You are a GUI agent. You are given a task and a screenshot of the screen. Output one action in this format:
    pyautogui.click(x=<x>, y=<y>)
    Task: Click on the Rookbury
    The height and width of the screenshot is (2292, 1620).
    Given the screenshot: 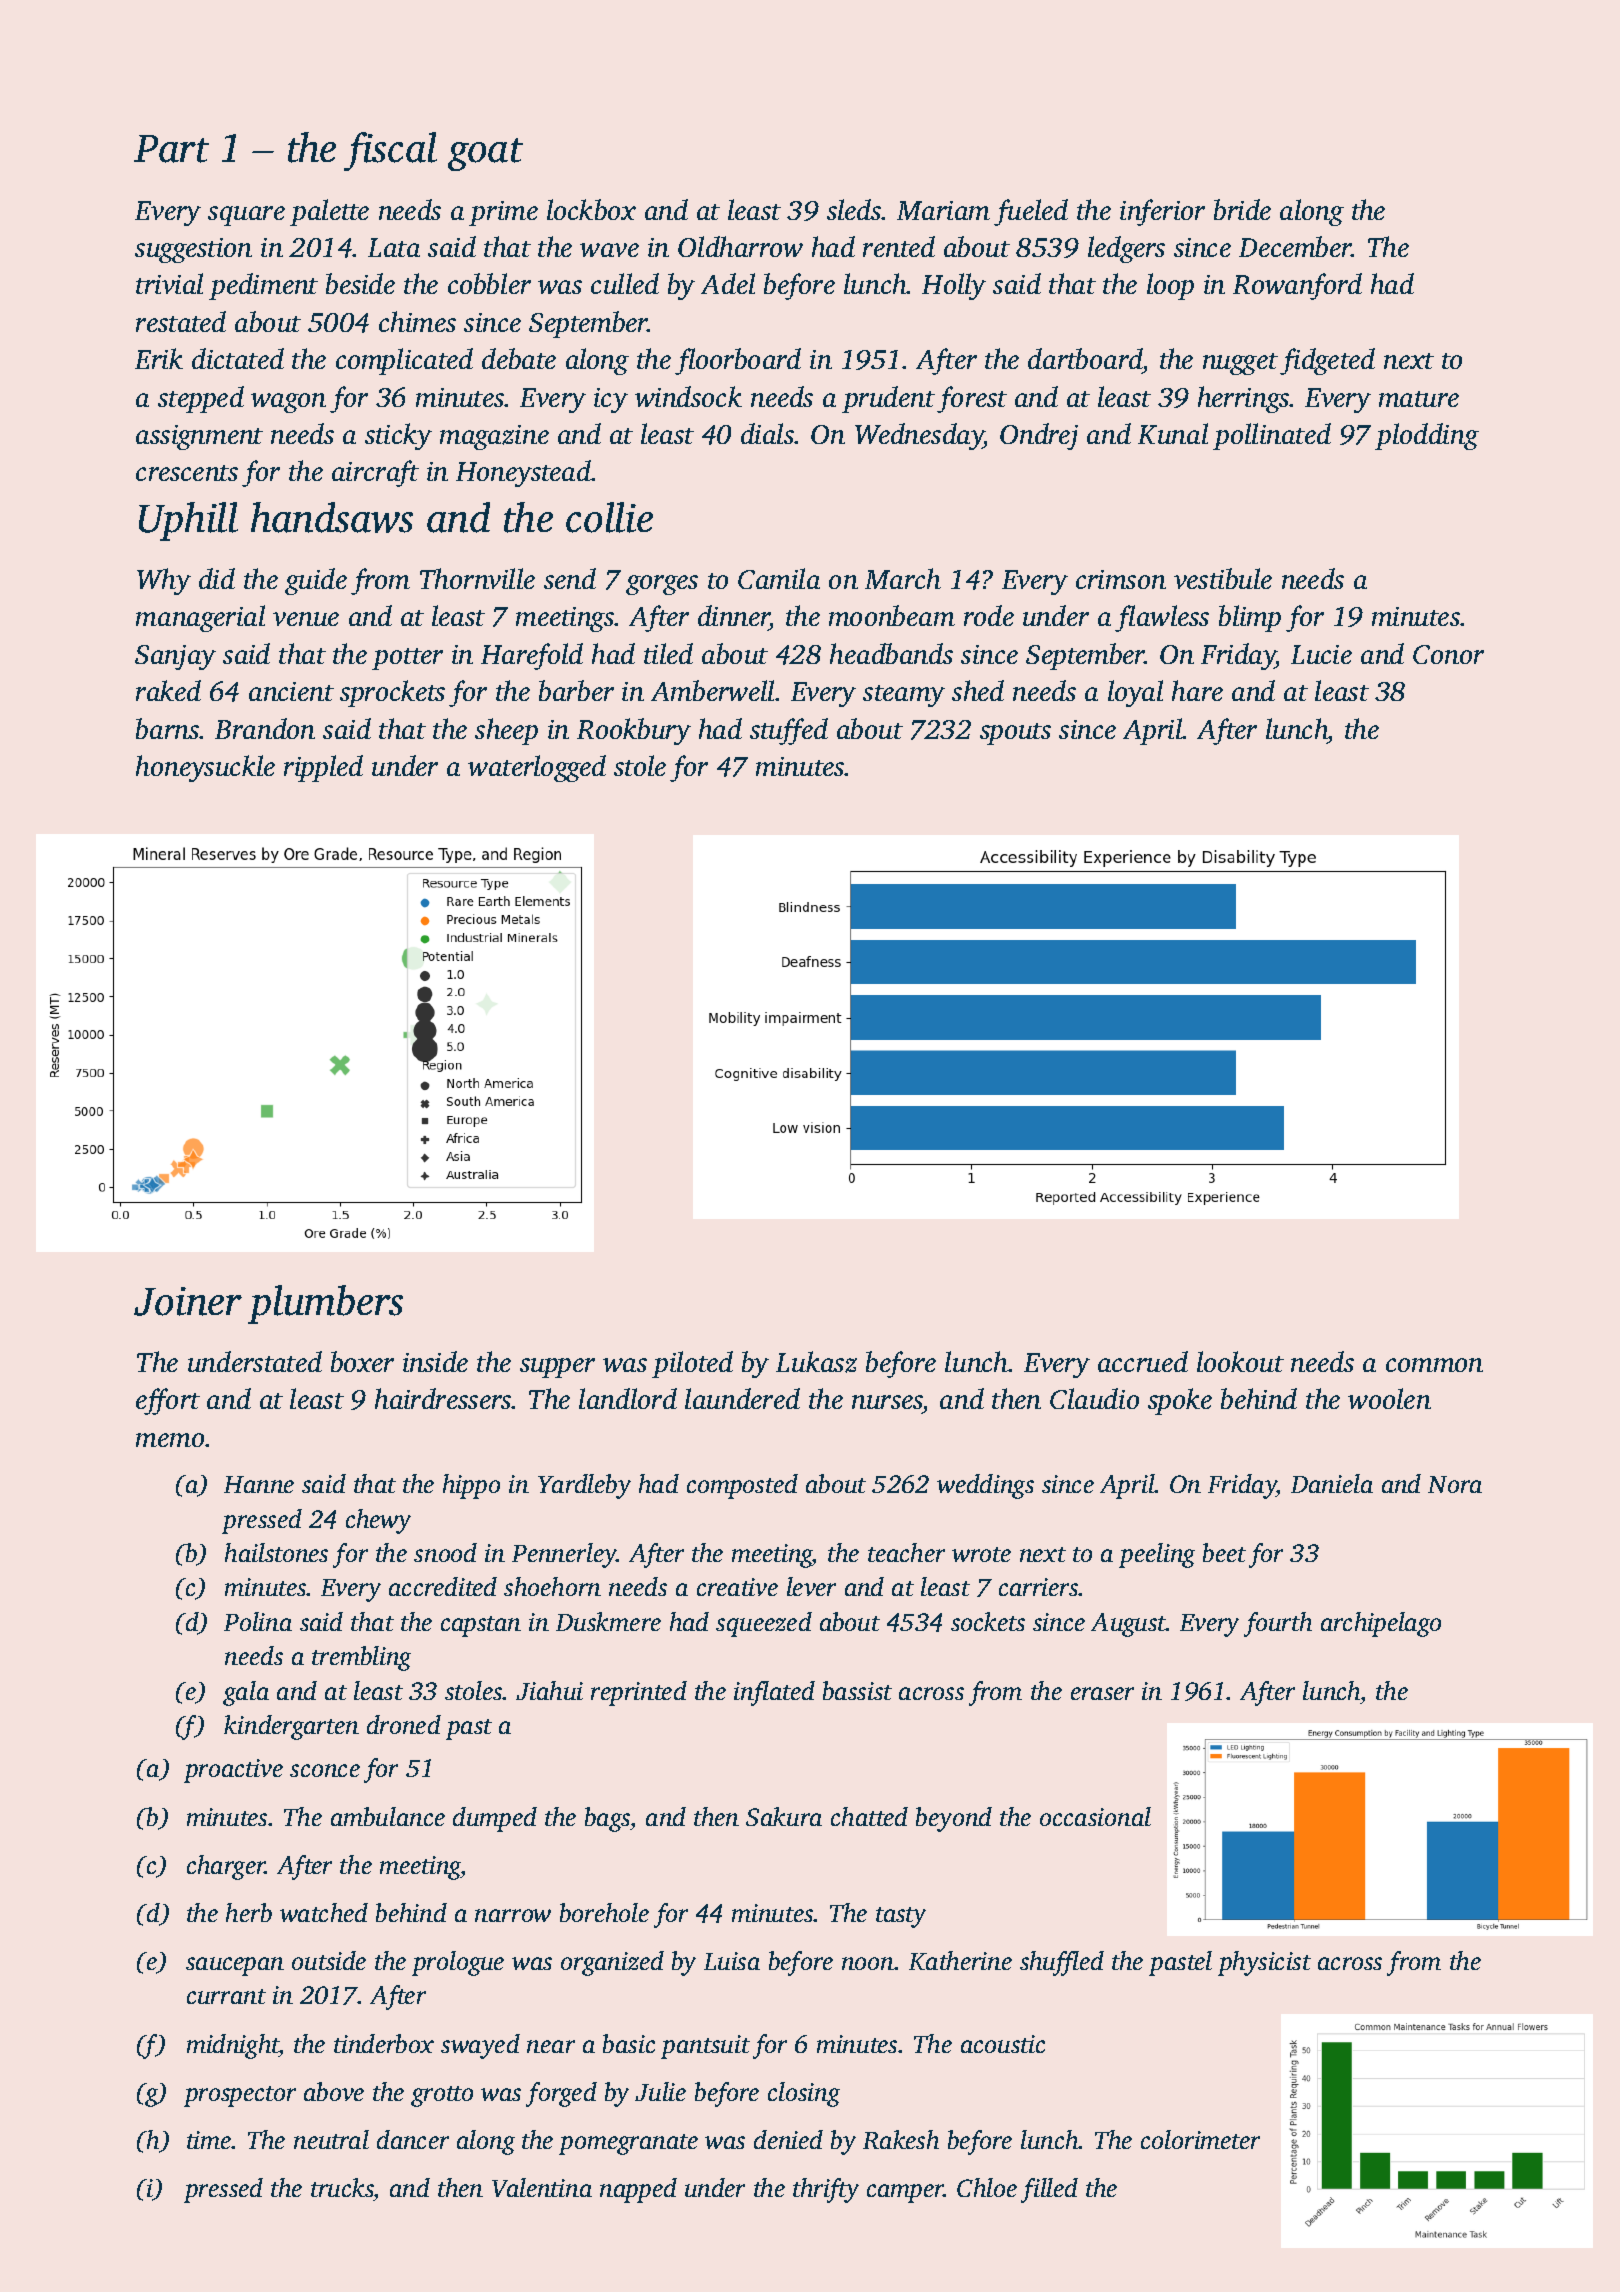 What is the action you would take?
    pyautogui.click(x=634, y=731)
